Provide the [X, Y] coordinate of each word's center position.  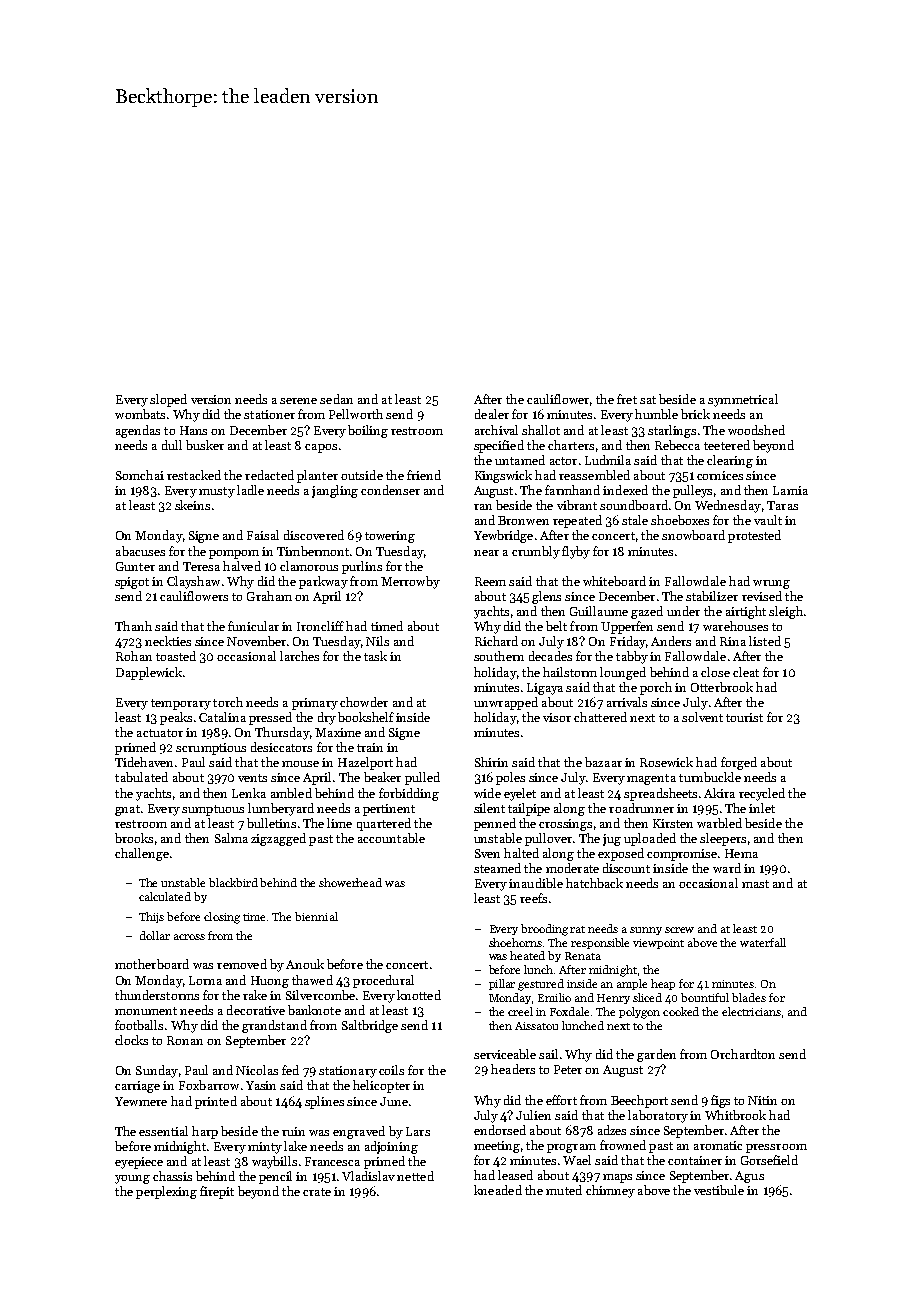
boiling [368, 431]
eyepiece [139, 1163]
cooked [681, 1011]
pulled [422, 778]
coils [391, 1070]
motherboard [152, 964]
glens [546, 597]
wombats [140, 414]
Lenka [249, 793]
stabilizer [712, 596]
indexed [625, 490]
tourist [744, 717]
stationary [348, 1072]
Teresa [201, 566]
